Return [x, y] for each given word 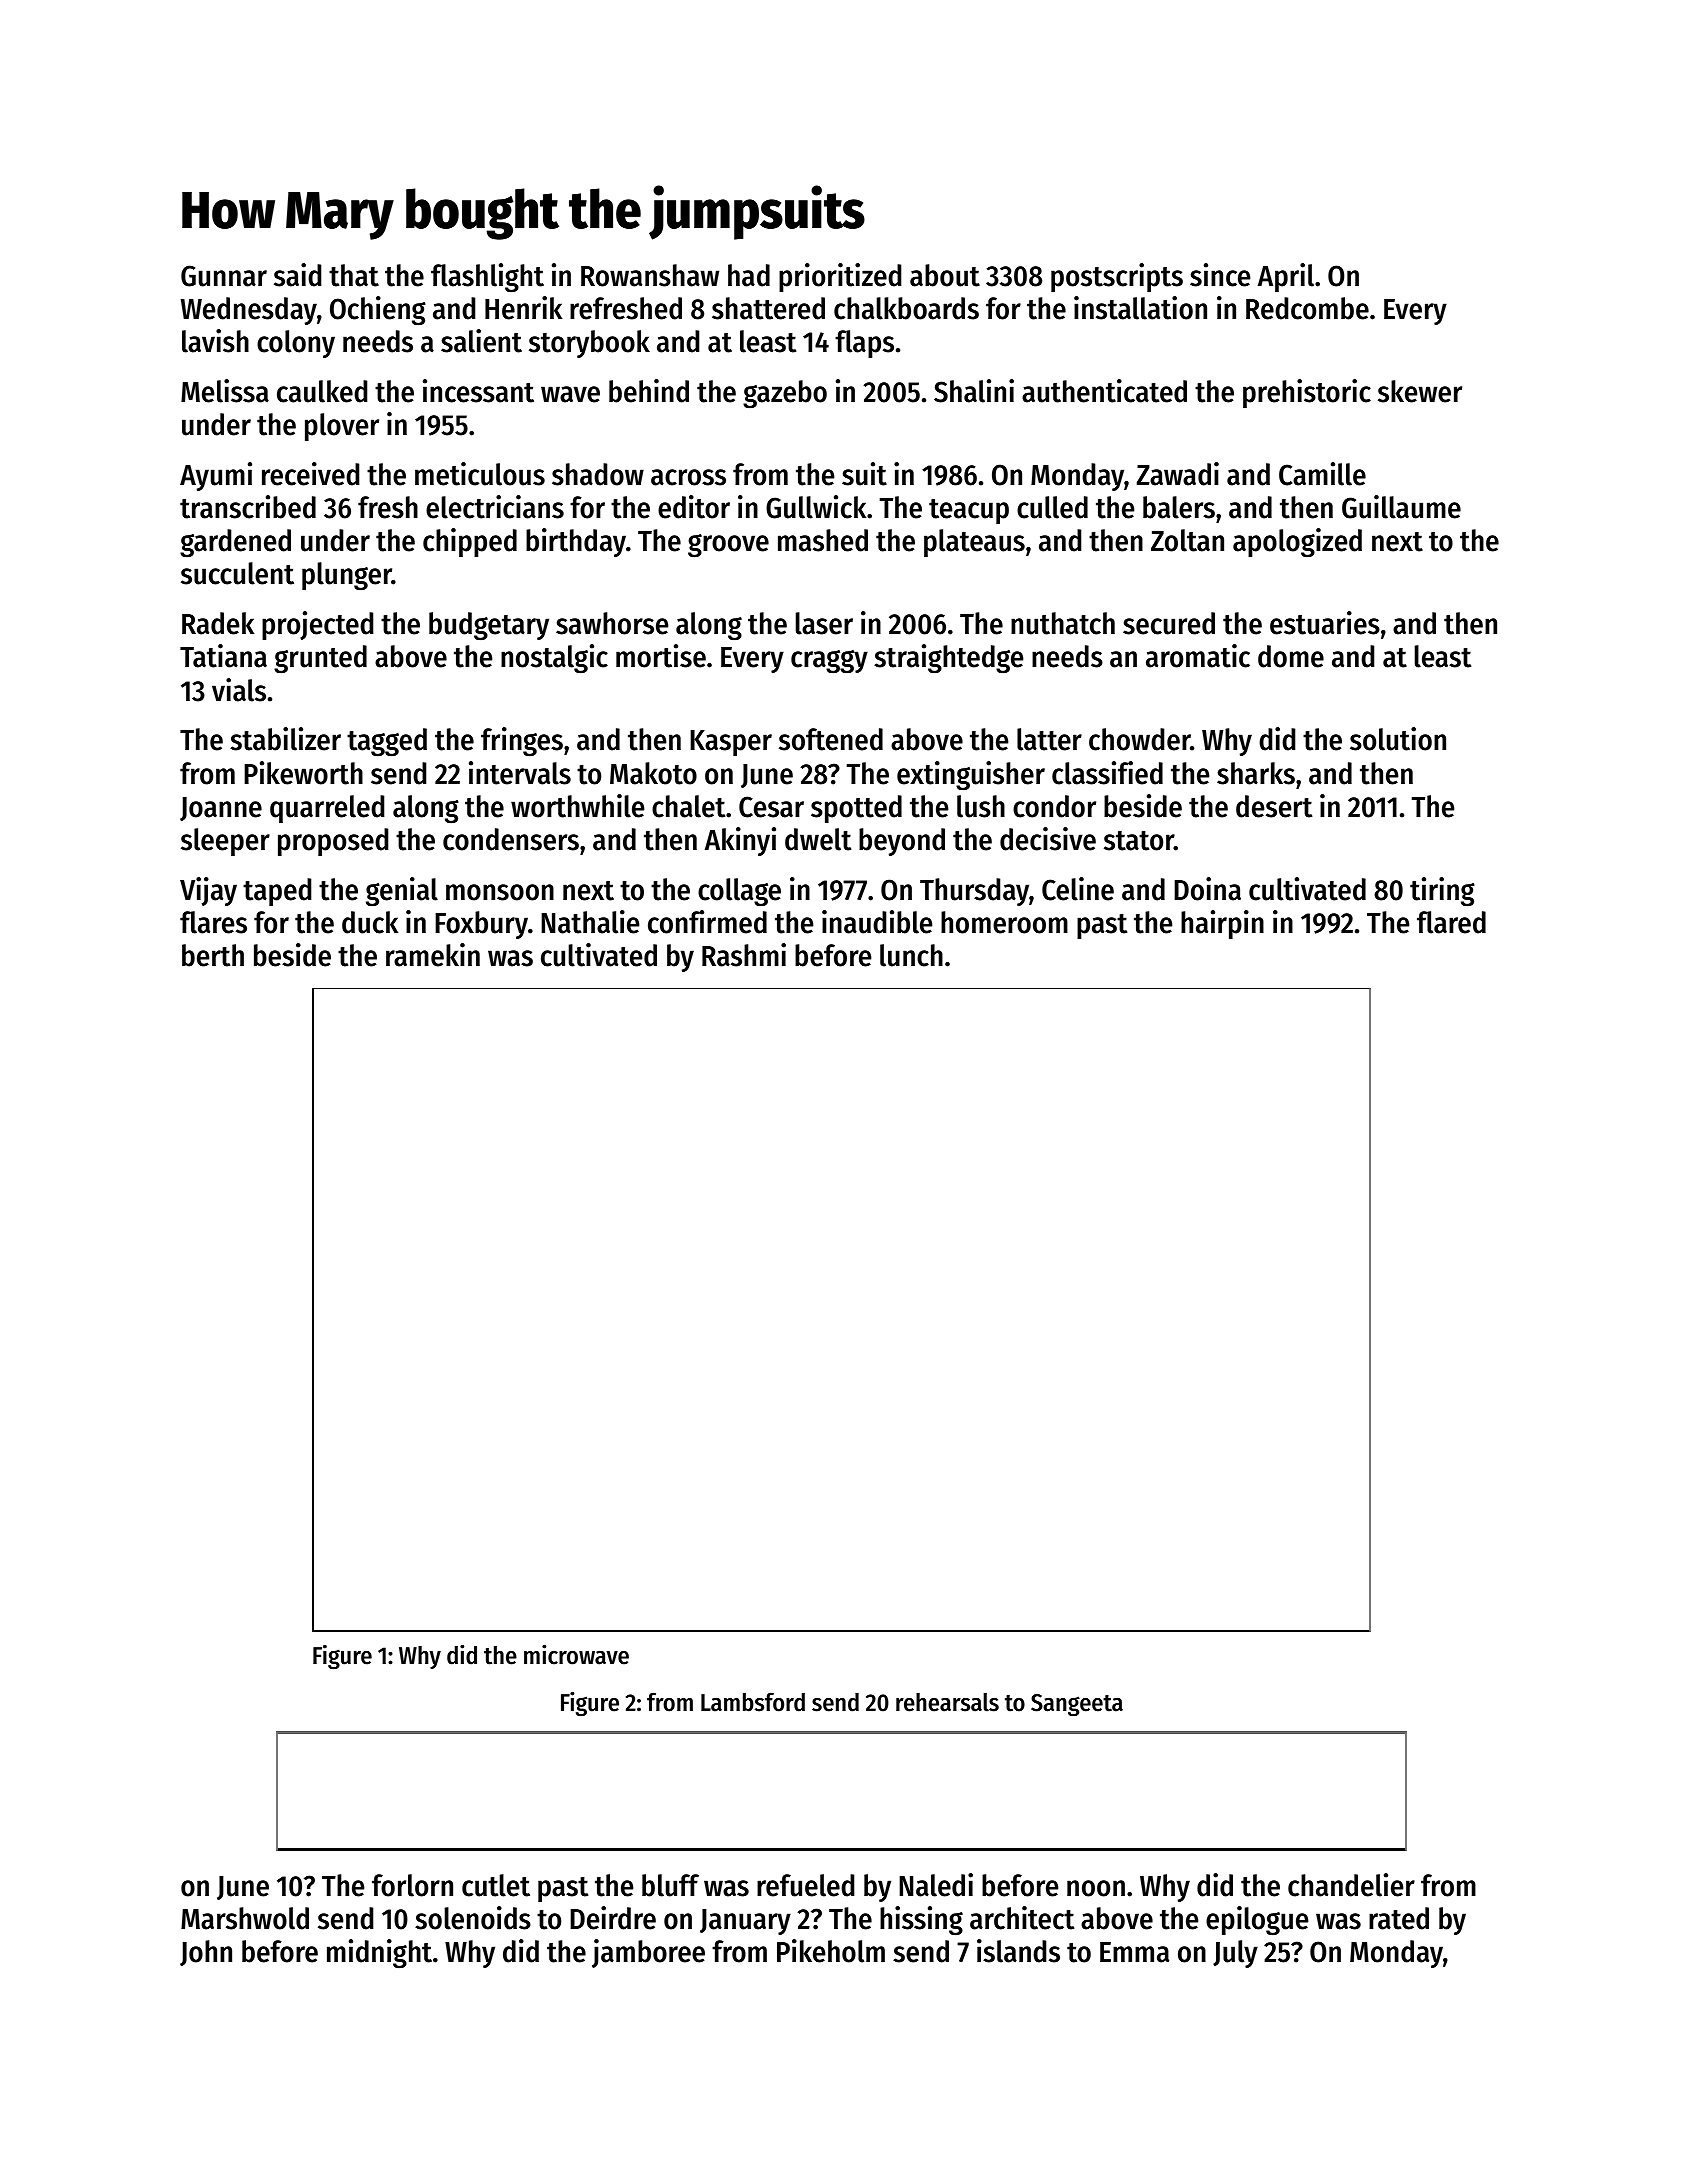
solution [1398, 739]
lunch [911, 955]
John [206, 1953]
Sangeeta [1077, 1705]
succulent [237, 573]
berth [213, 955]
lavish [215, 341]
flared [1451, 922]
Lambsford [753, 1702]
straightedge [948, 659]
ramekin [433, 955]
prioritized [840, 277]
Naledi [936, 1885]
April [1286, 277]
